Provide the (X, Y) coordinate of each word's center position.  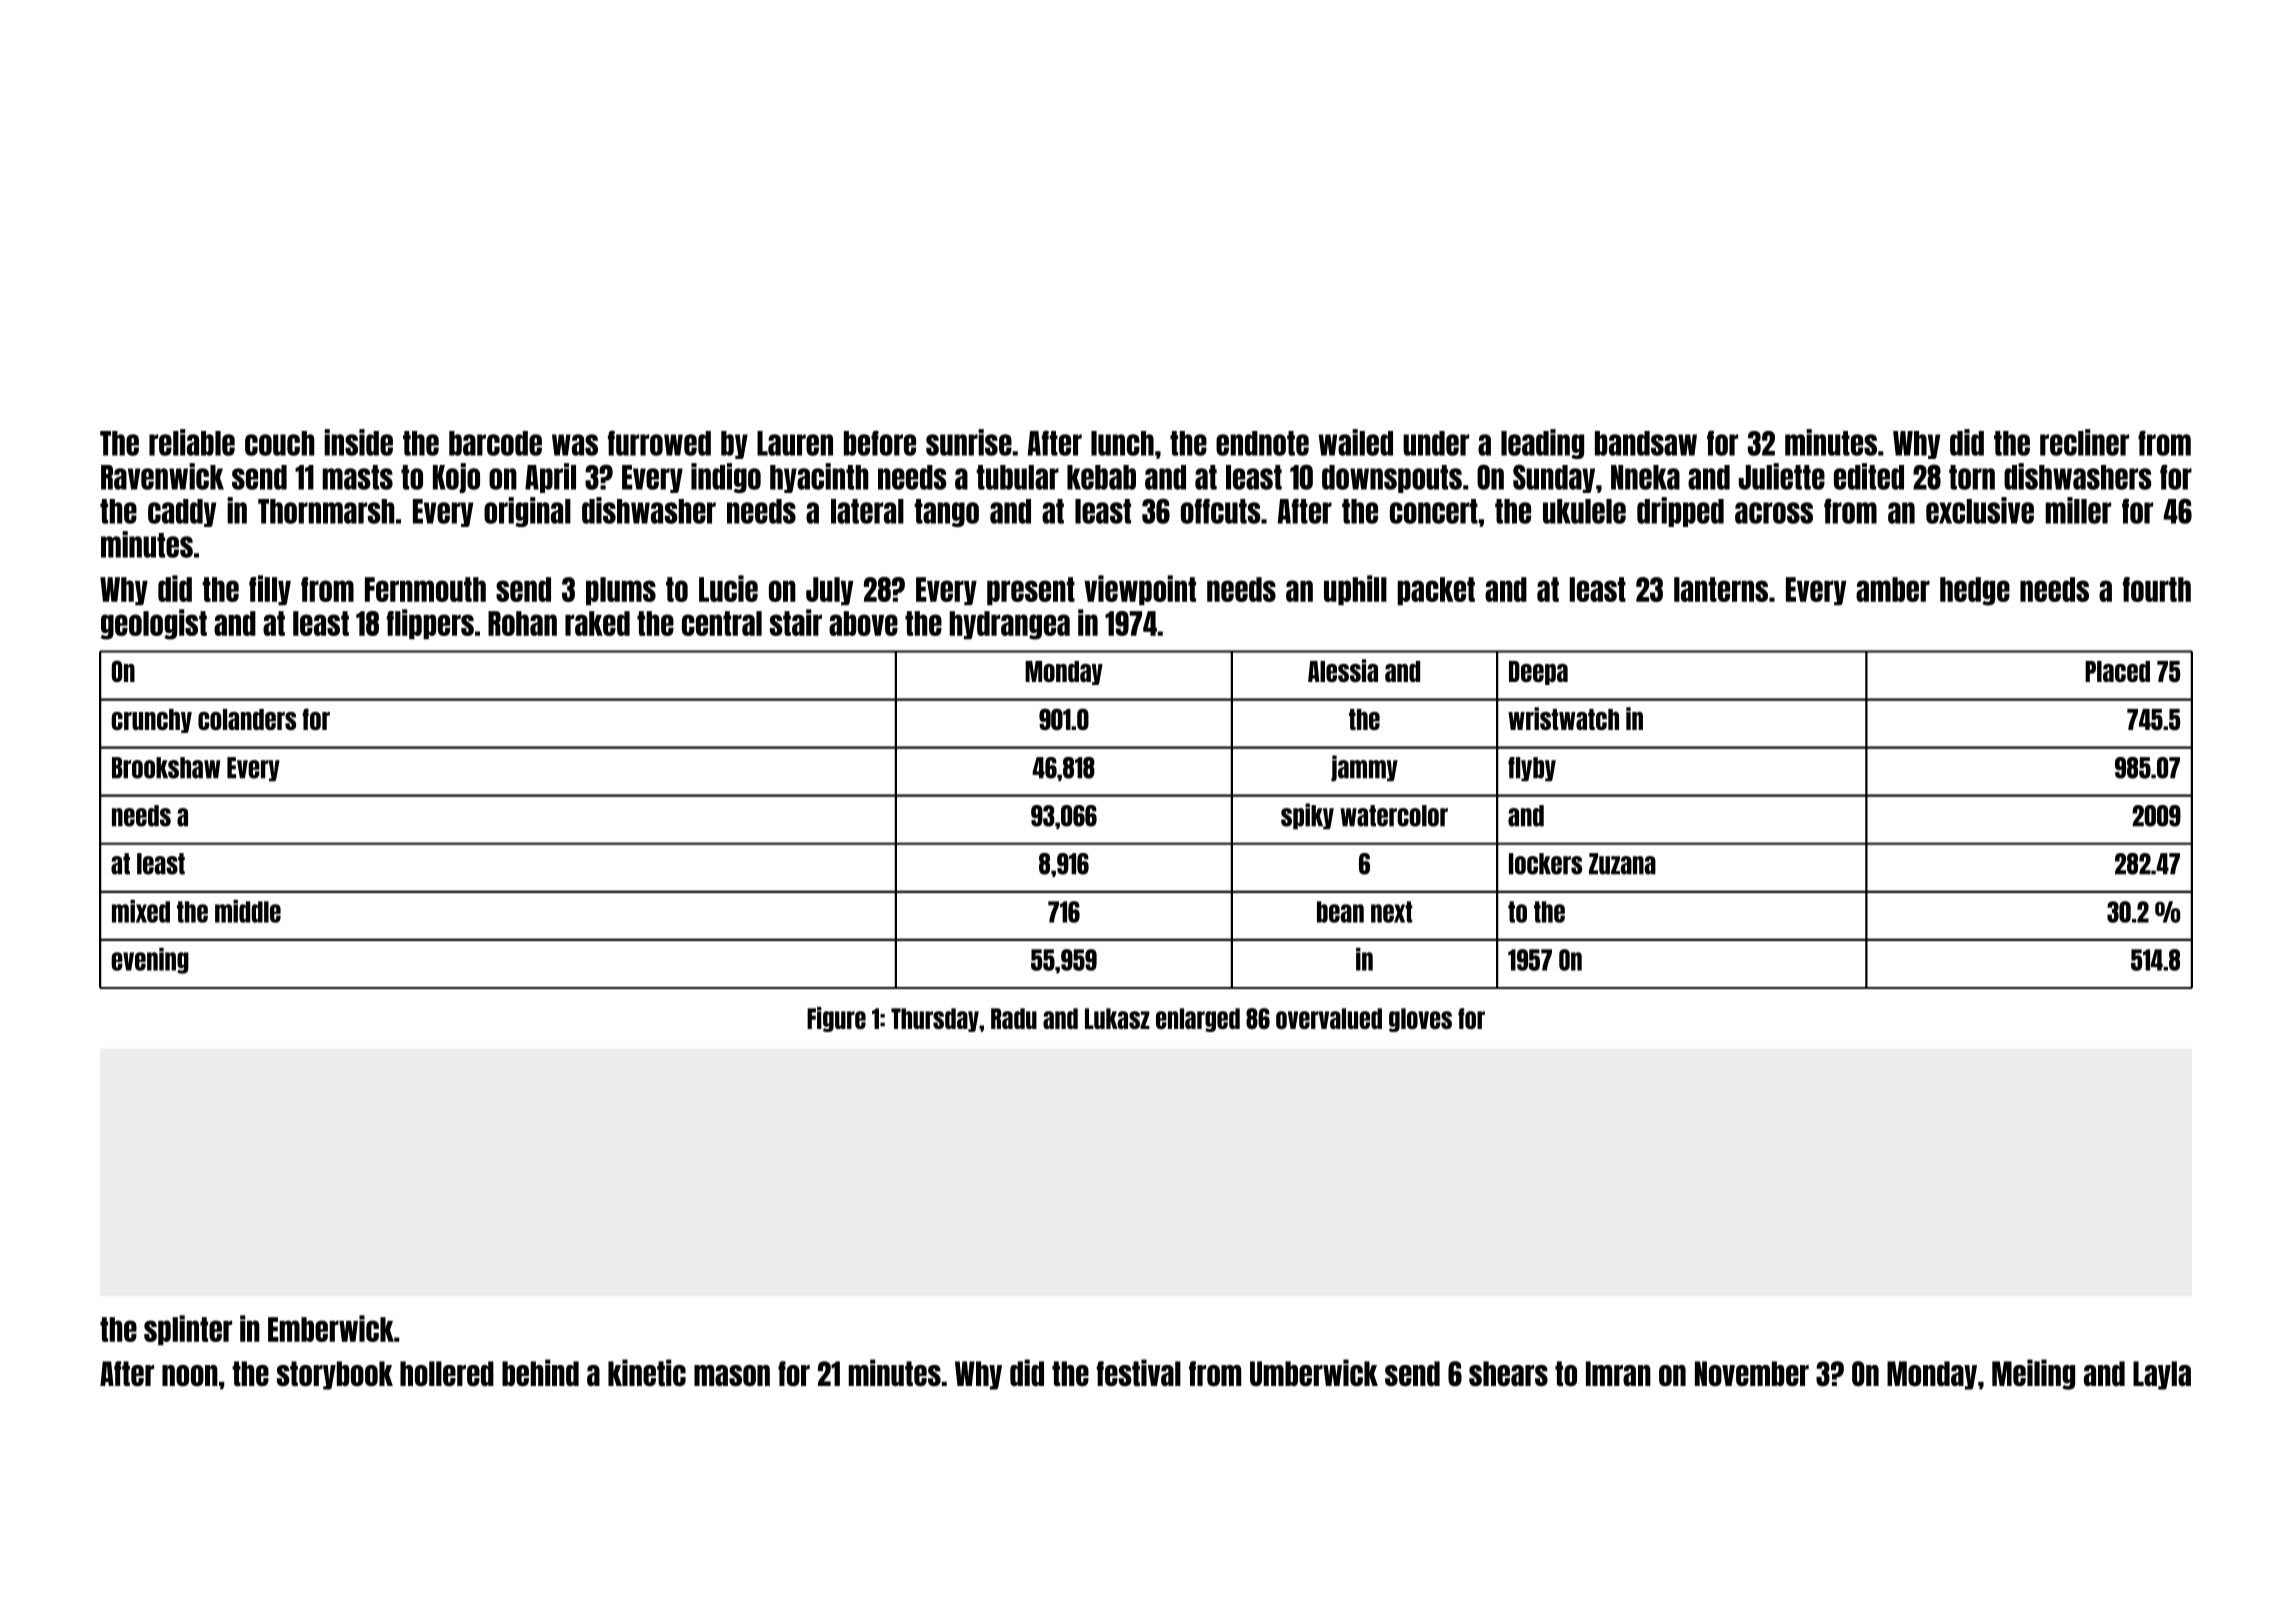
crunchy (151, 721)
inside (358, 442)
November (1752, 1373)
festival (1139, 1372)
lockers (1545, 864)
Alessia (1343, 670)
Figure (836, 1019)
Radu (1014, 1018)
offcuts (1221, 511)
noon (190, 1375)
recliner (2084, 442)
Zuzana (1622, 864)
